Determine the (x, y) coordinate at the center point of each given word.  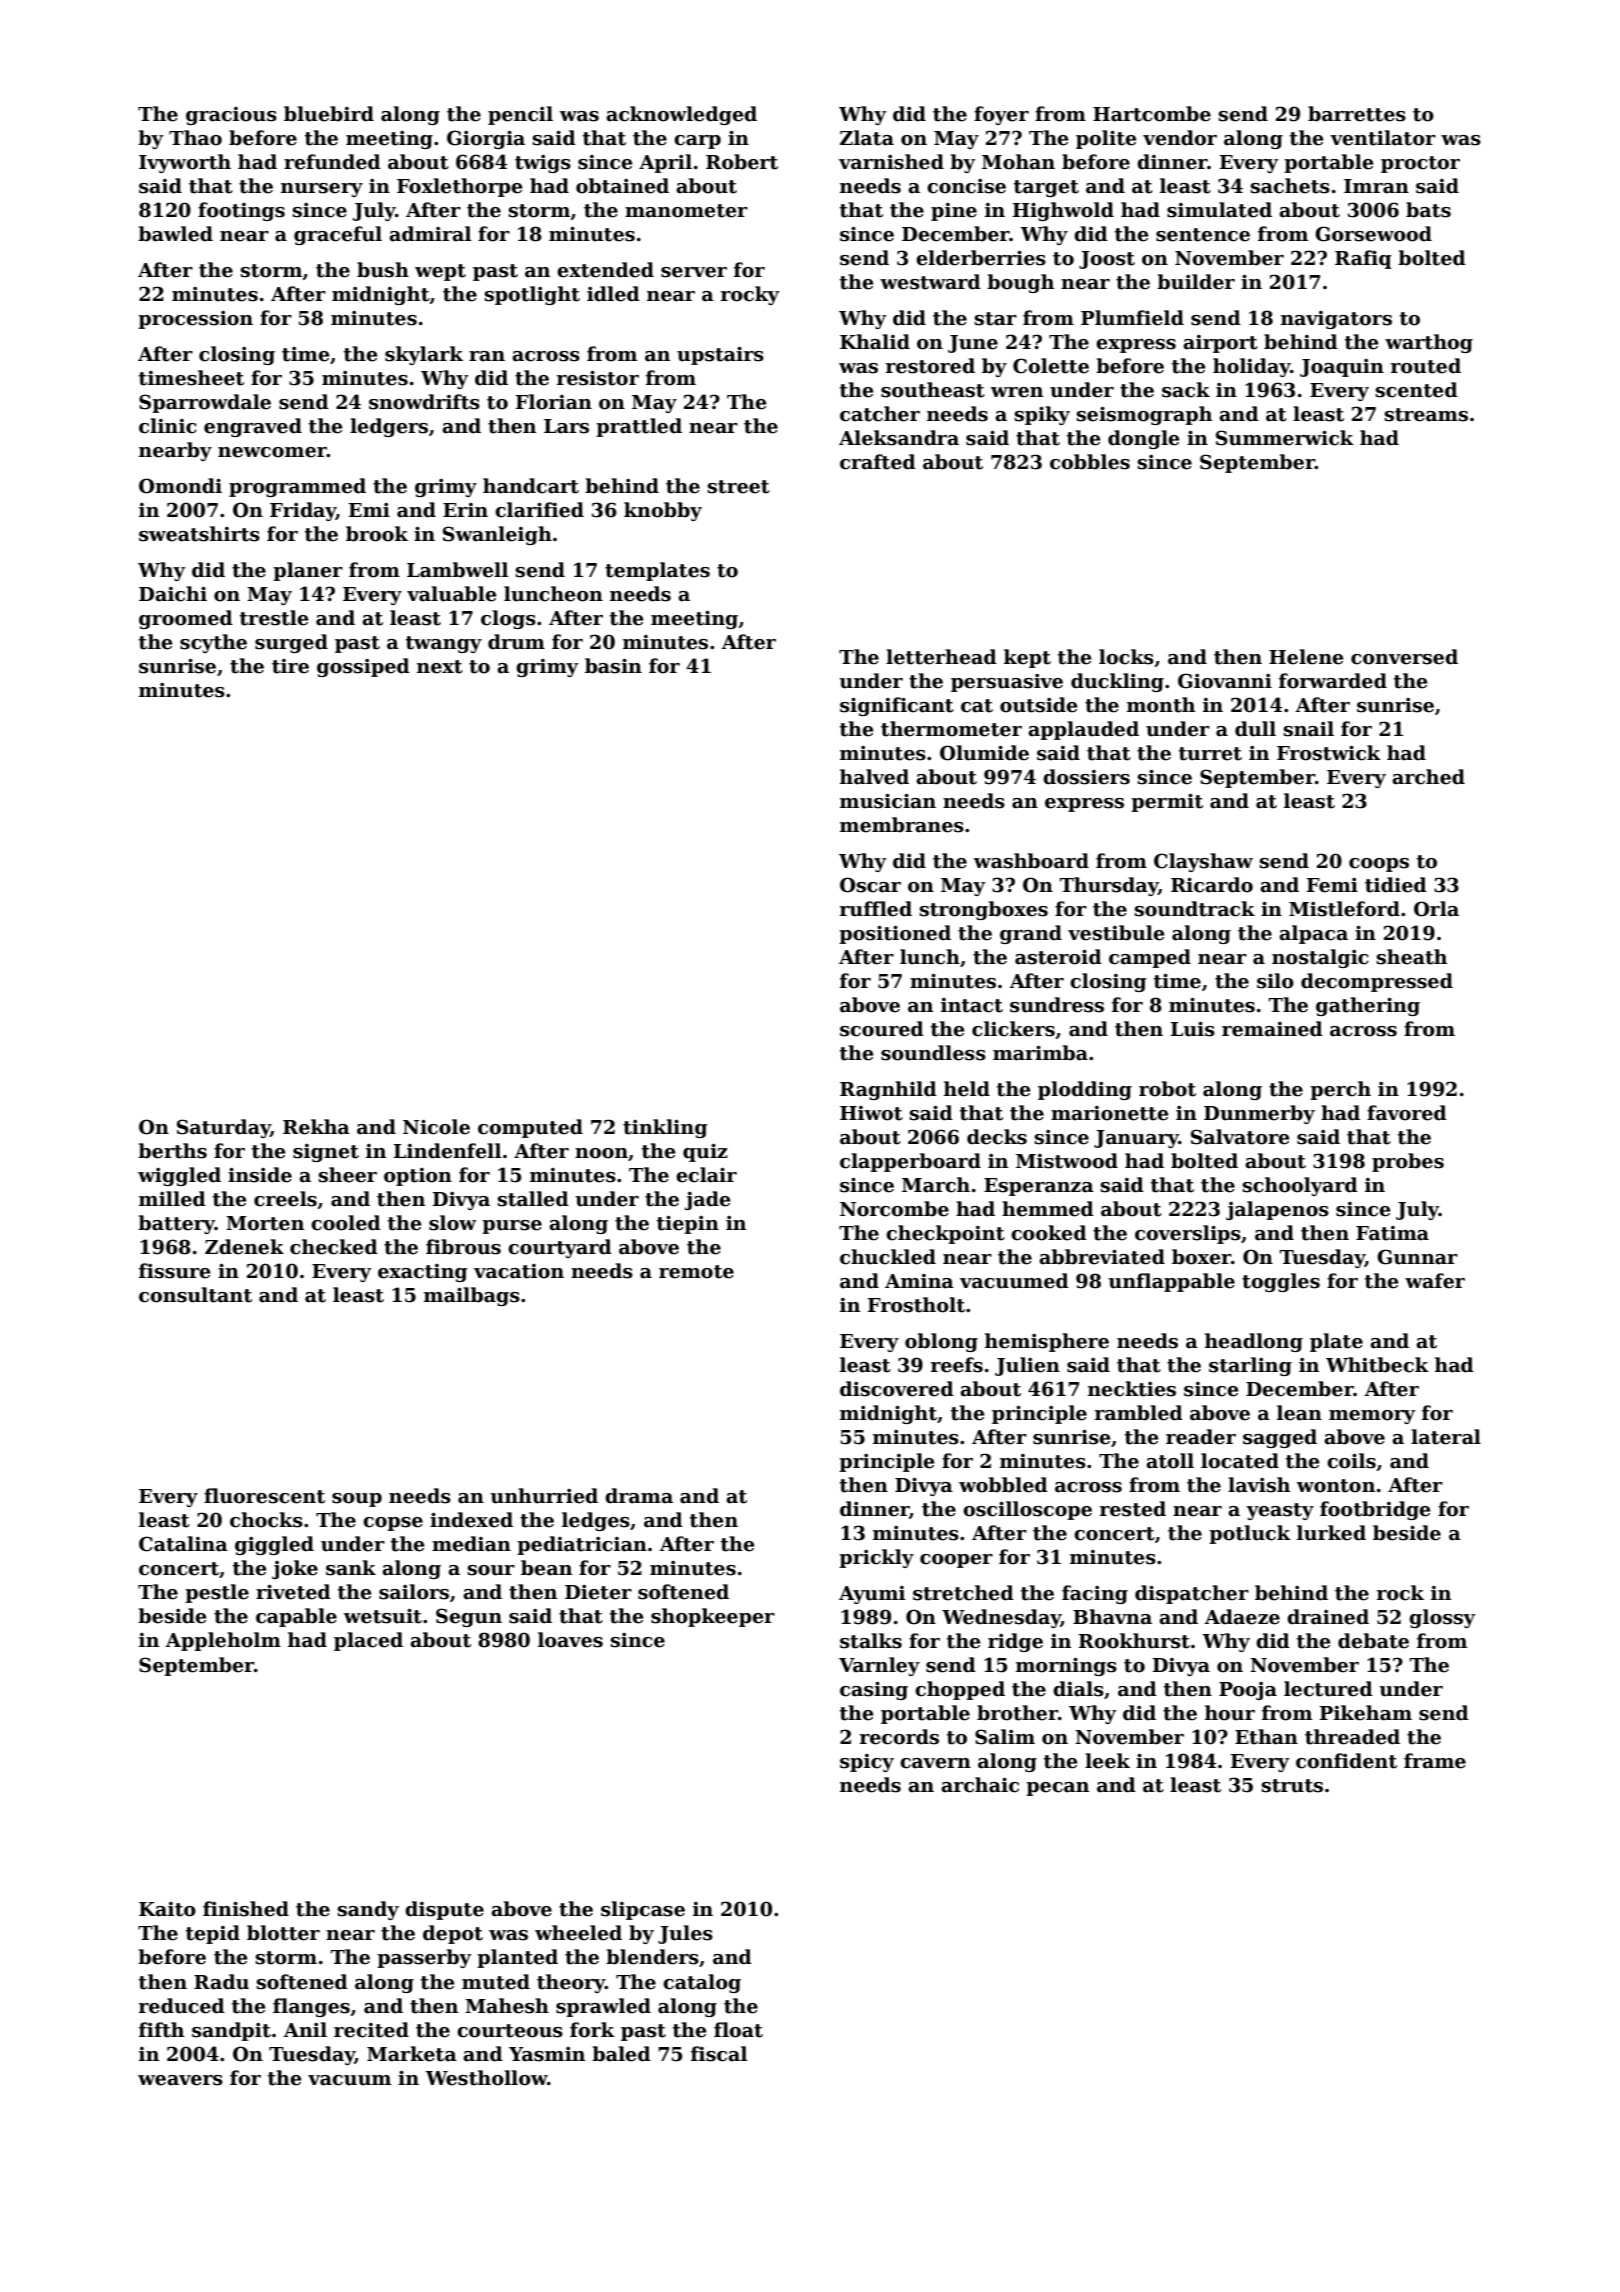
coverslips (1188, 1234)
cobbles (1090, 462)
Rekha (316, 1127)
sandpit (231, 2031)
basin (613, 666)
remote (696, 1272)
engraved (253, 427)
